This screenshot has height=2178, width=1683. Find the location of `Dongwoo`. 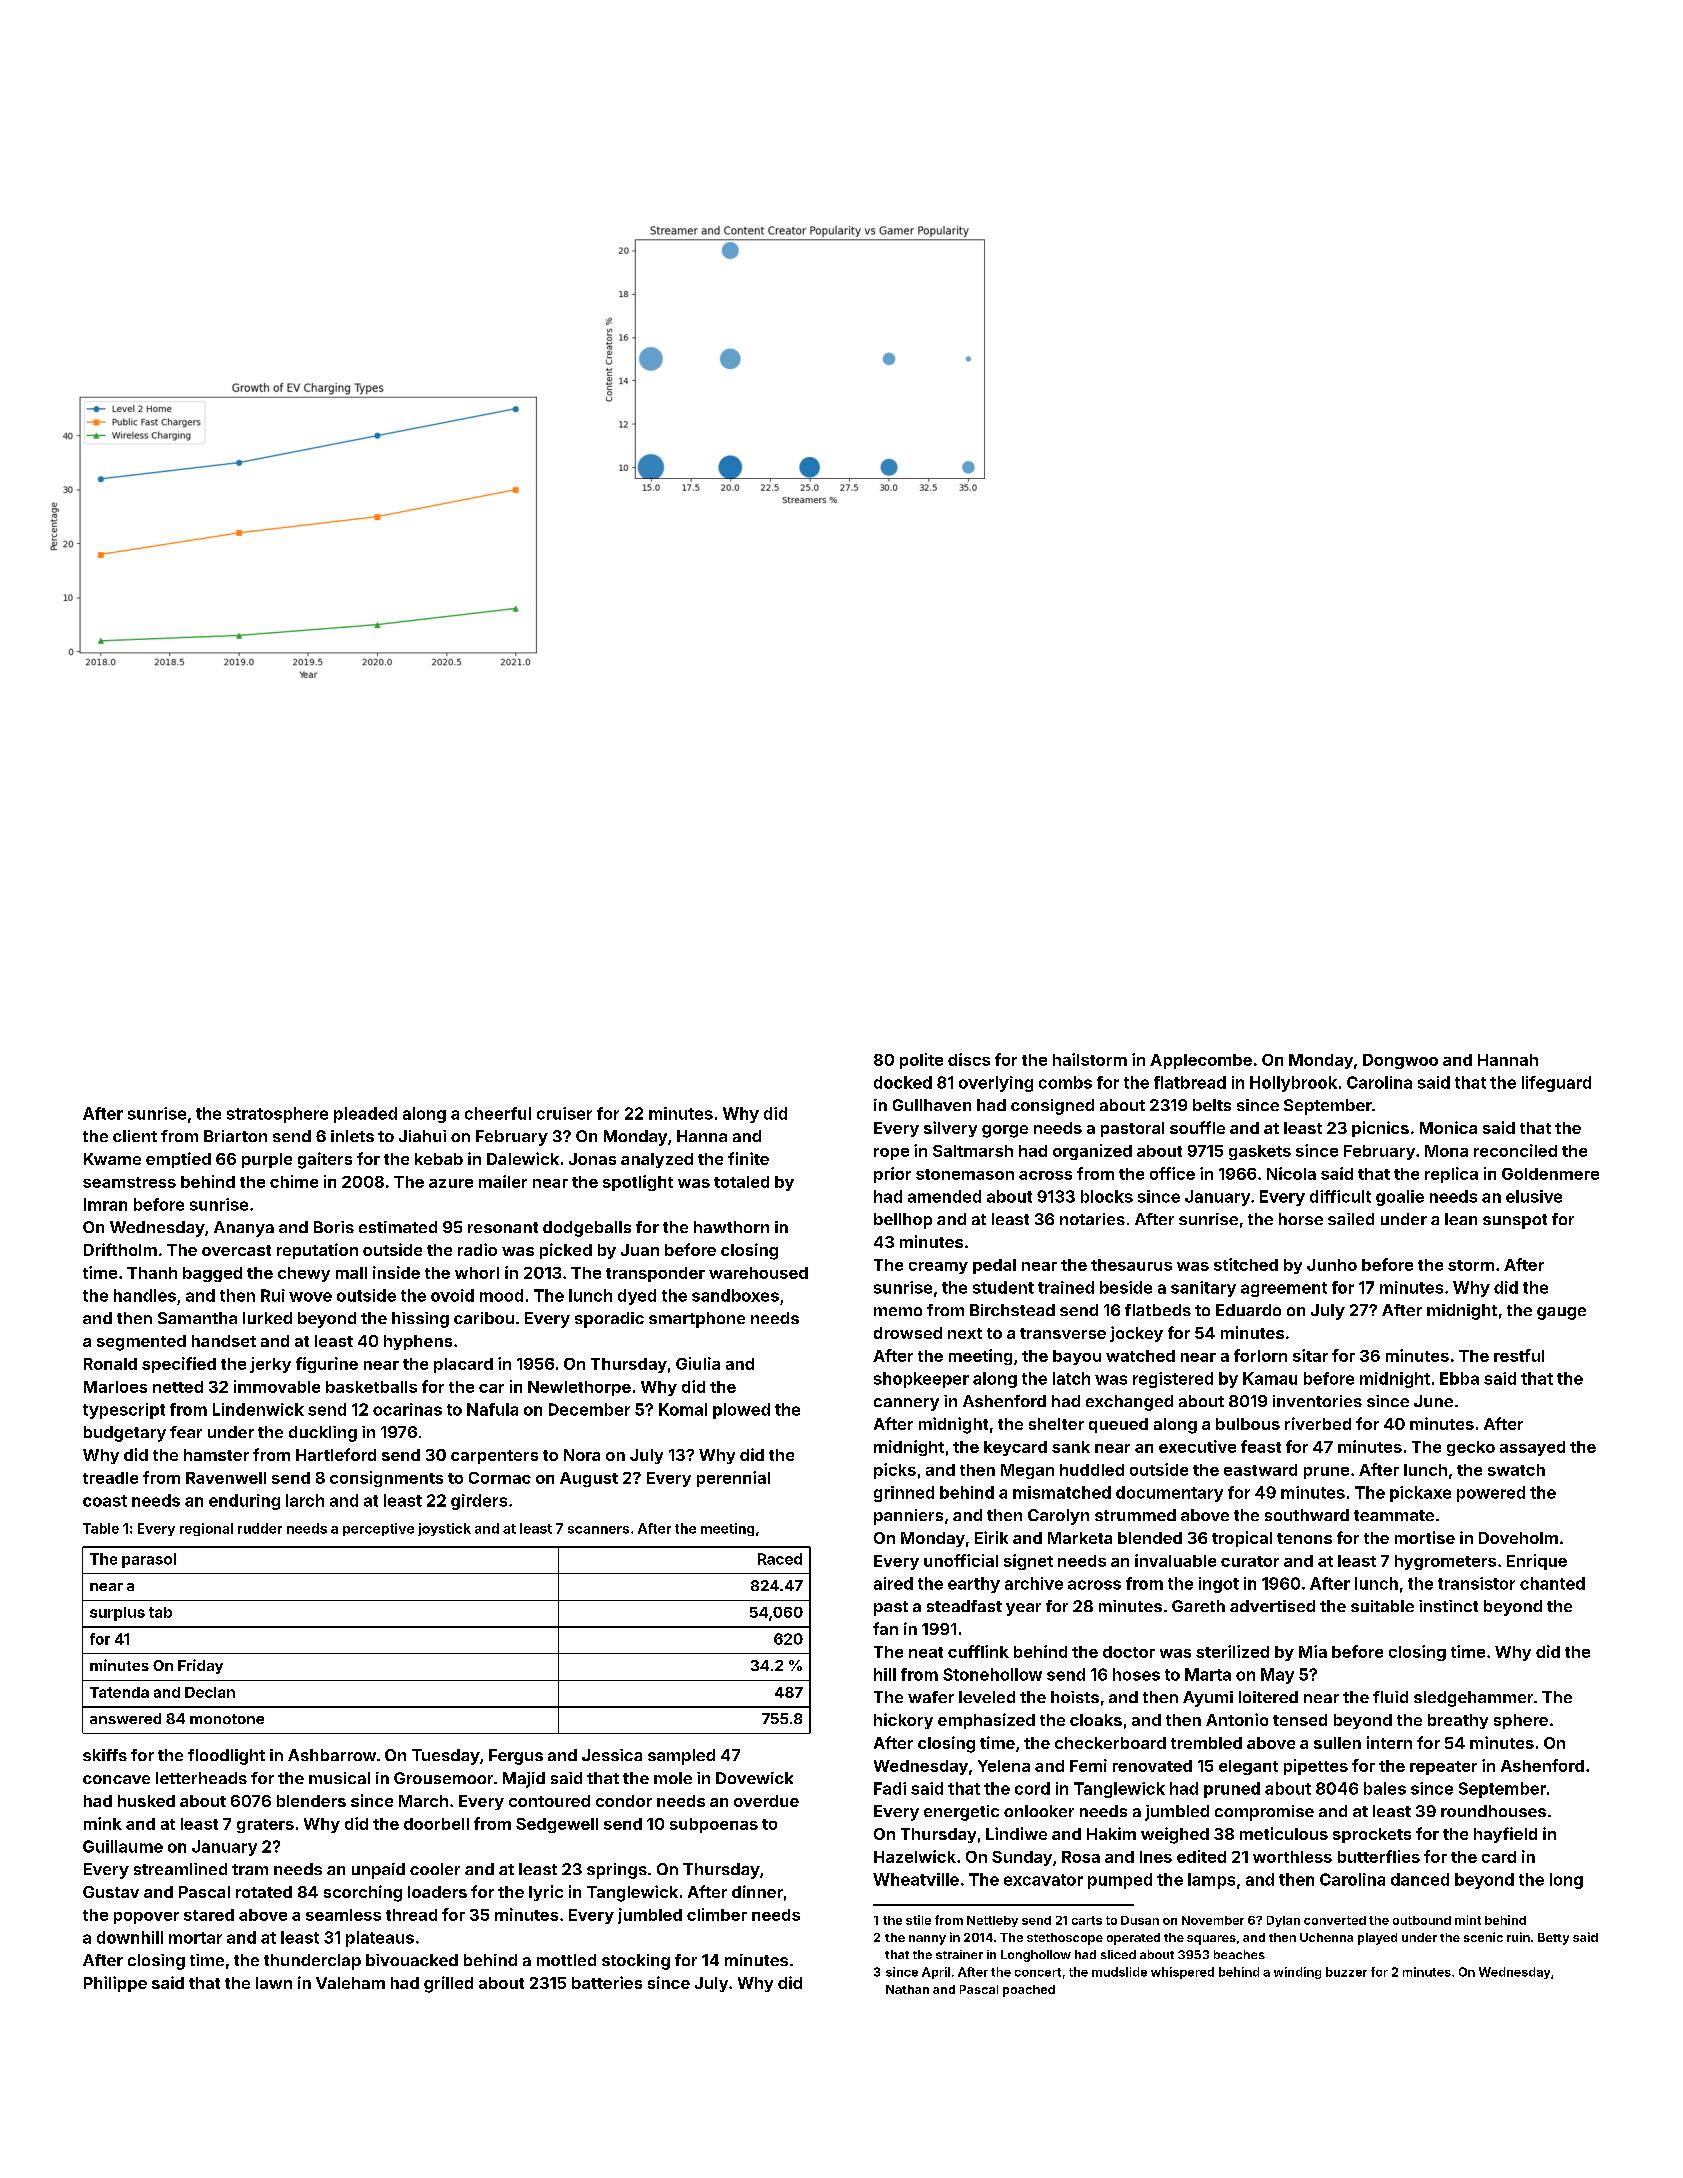

Dongwoo is located at coordinates (1400, 1061).
